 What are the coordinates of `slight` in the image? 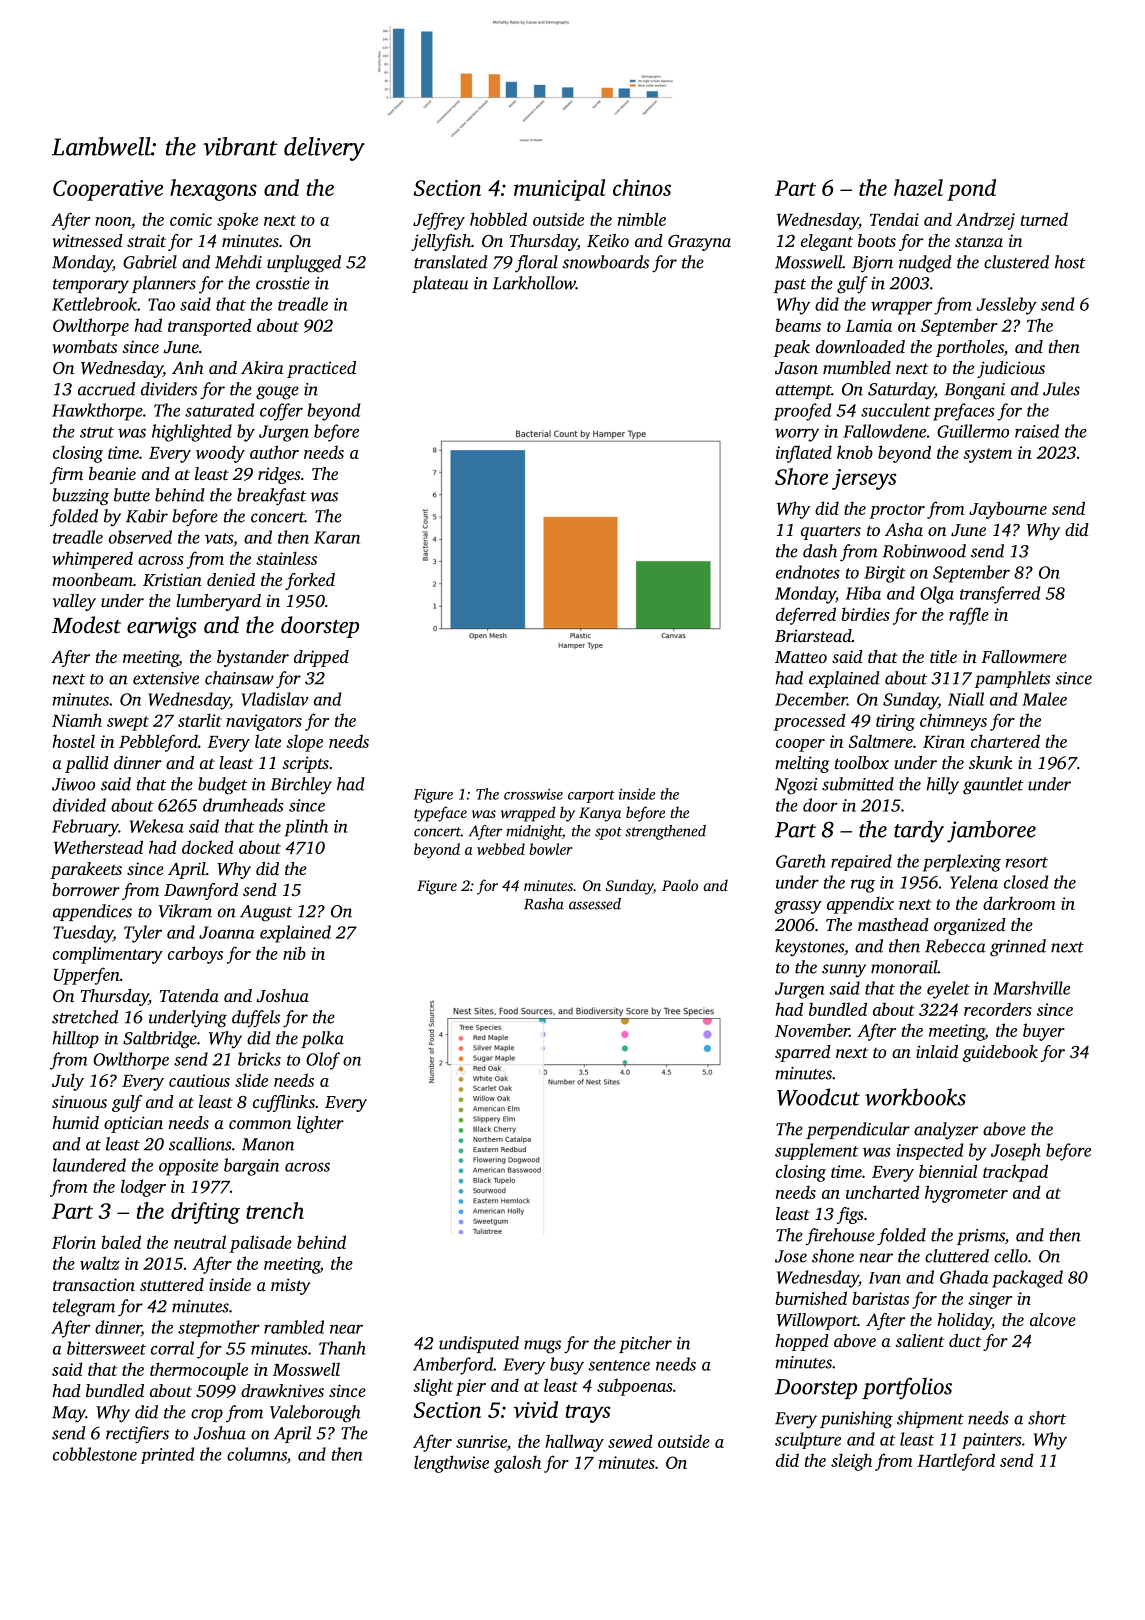 It's located at (433, 1387).
